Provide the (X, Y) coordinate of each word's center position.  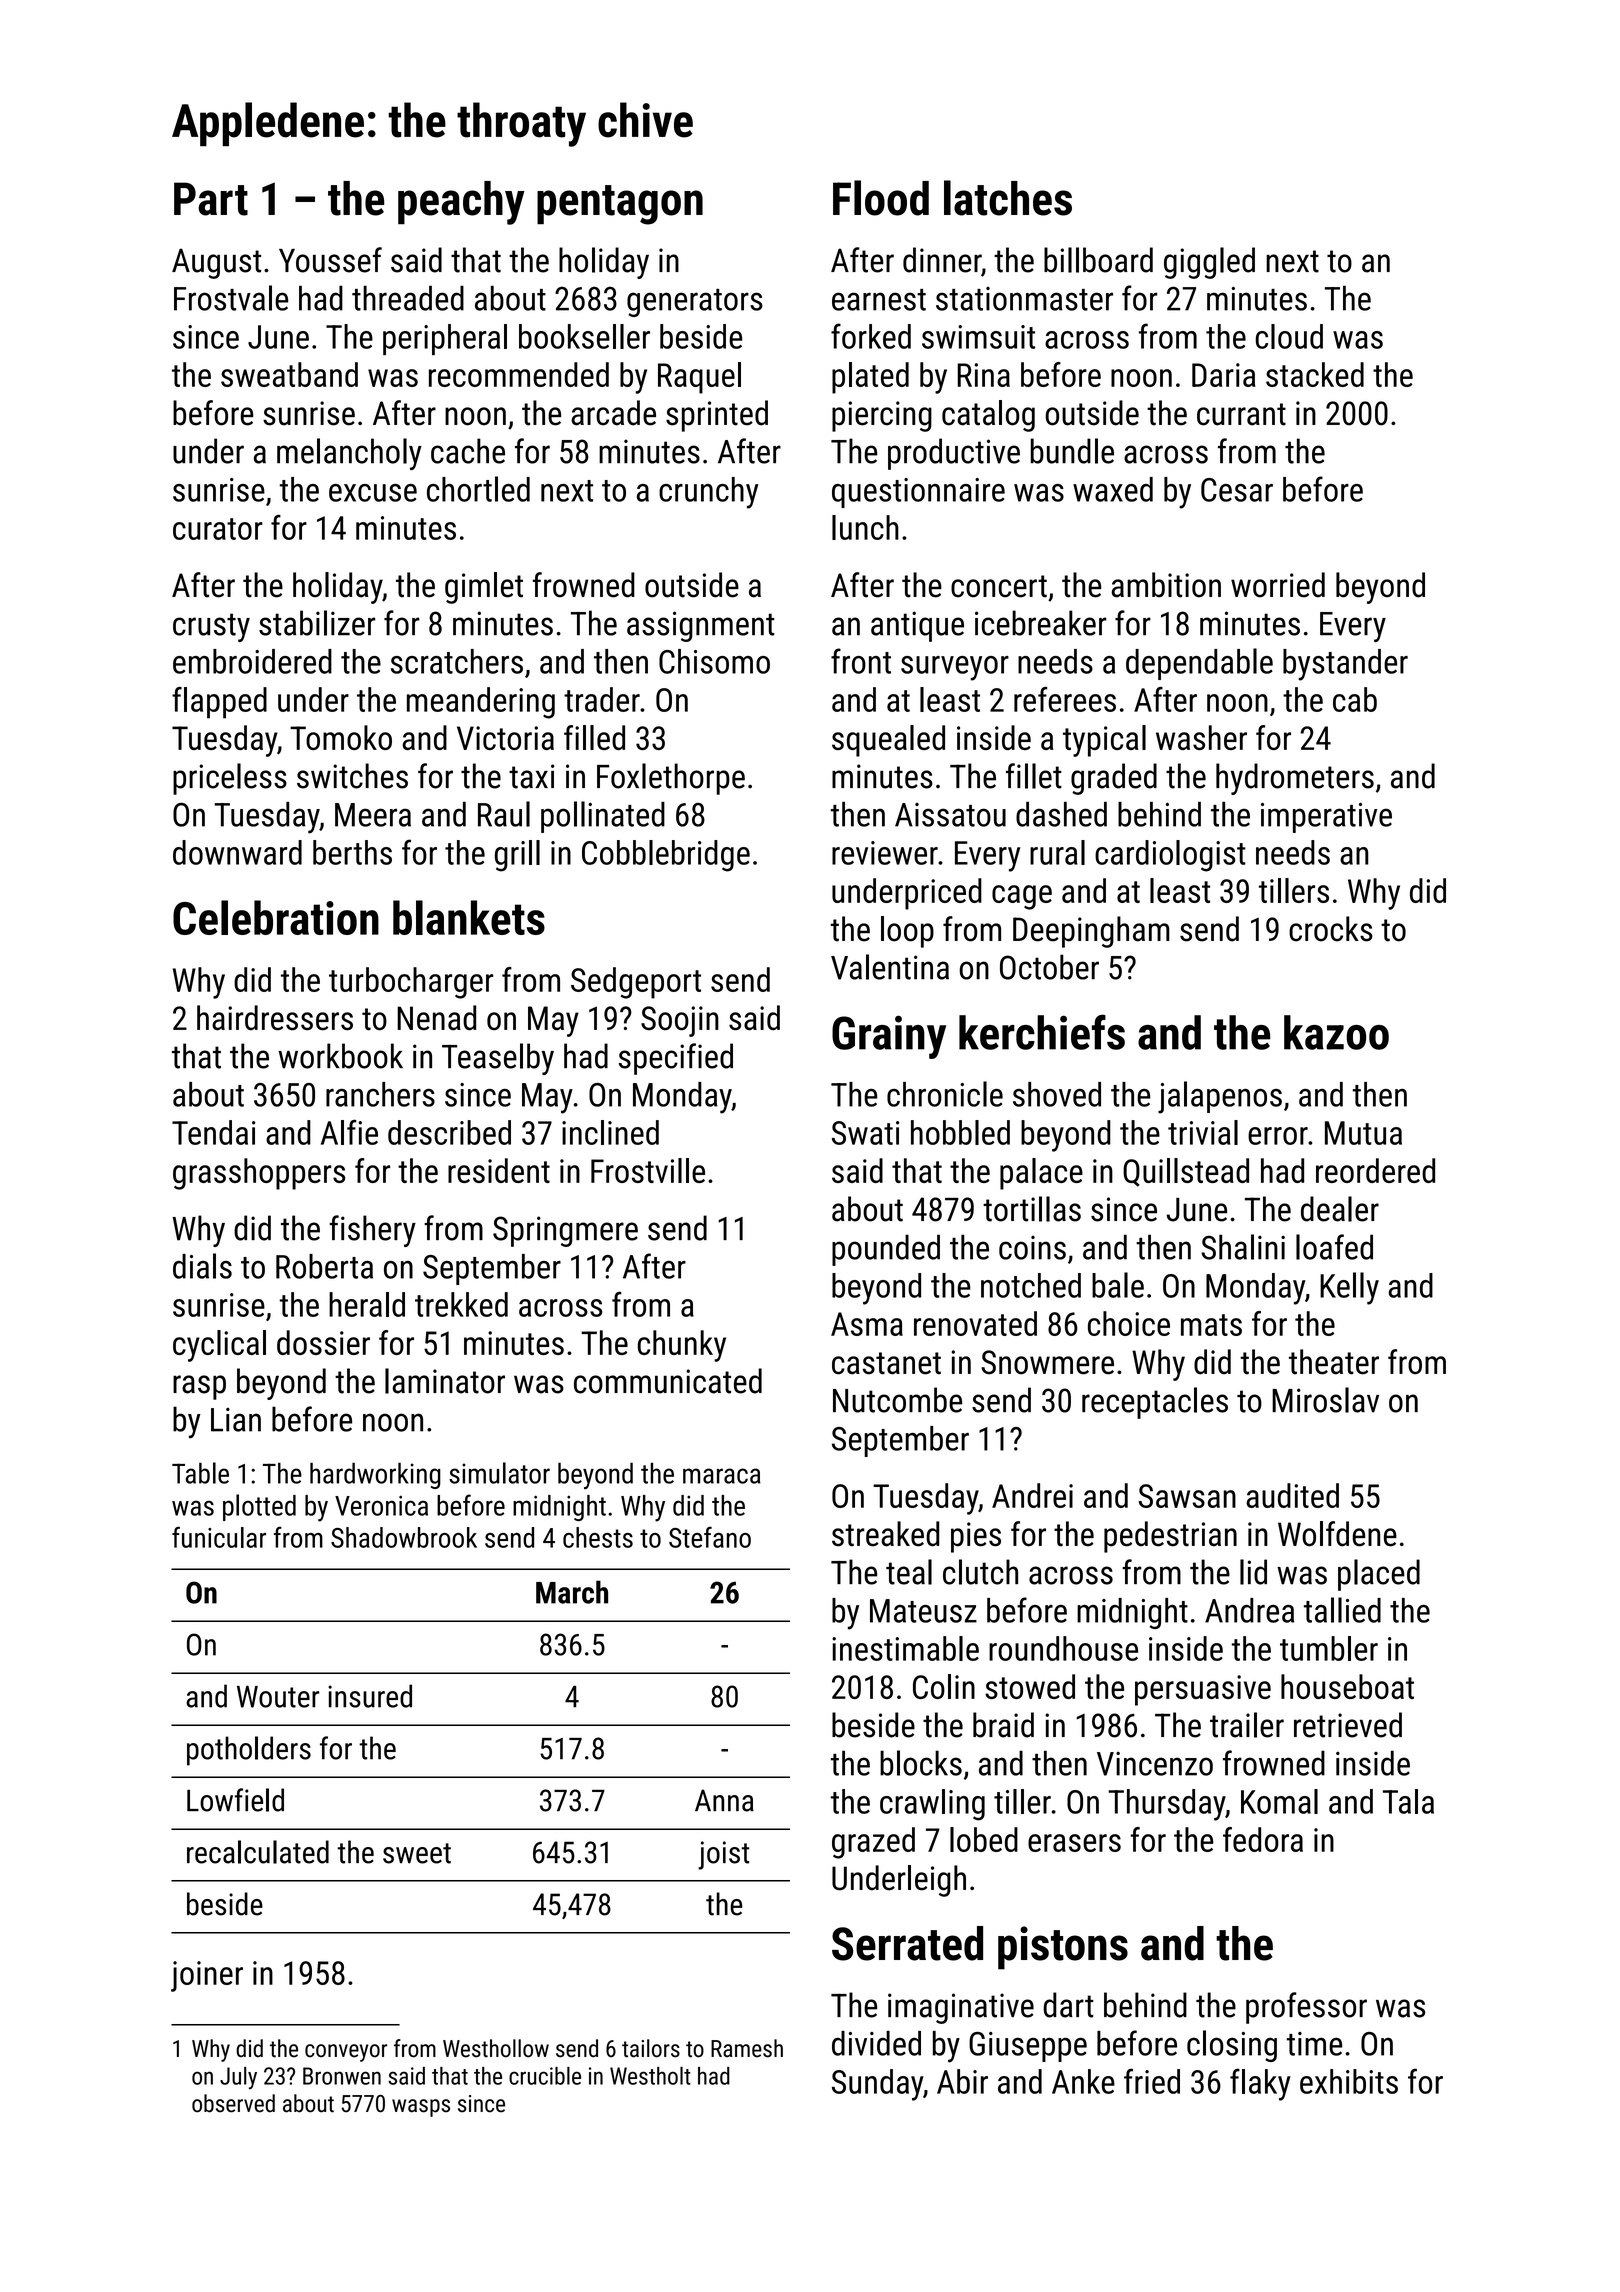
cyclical (219, 1346)
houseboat (1347, 1686)
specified (676, 1059)
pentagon (620, 205)
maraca (722, 1476)
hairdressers (275, 1018)
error (1278, 1136)
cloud (1289, 336)
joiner (207, 1976)
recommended (519, 374)
